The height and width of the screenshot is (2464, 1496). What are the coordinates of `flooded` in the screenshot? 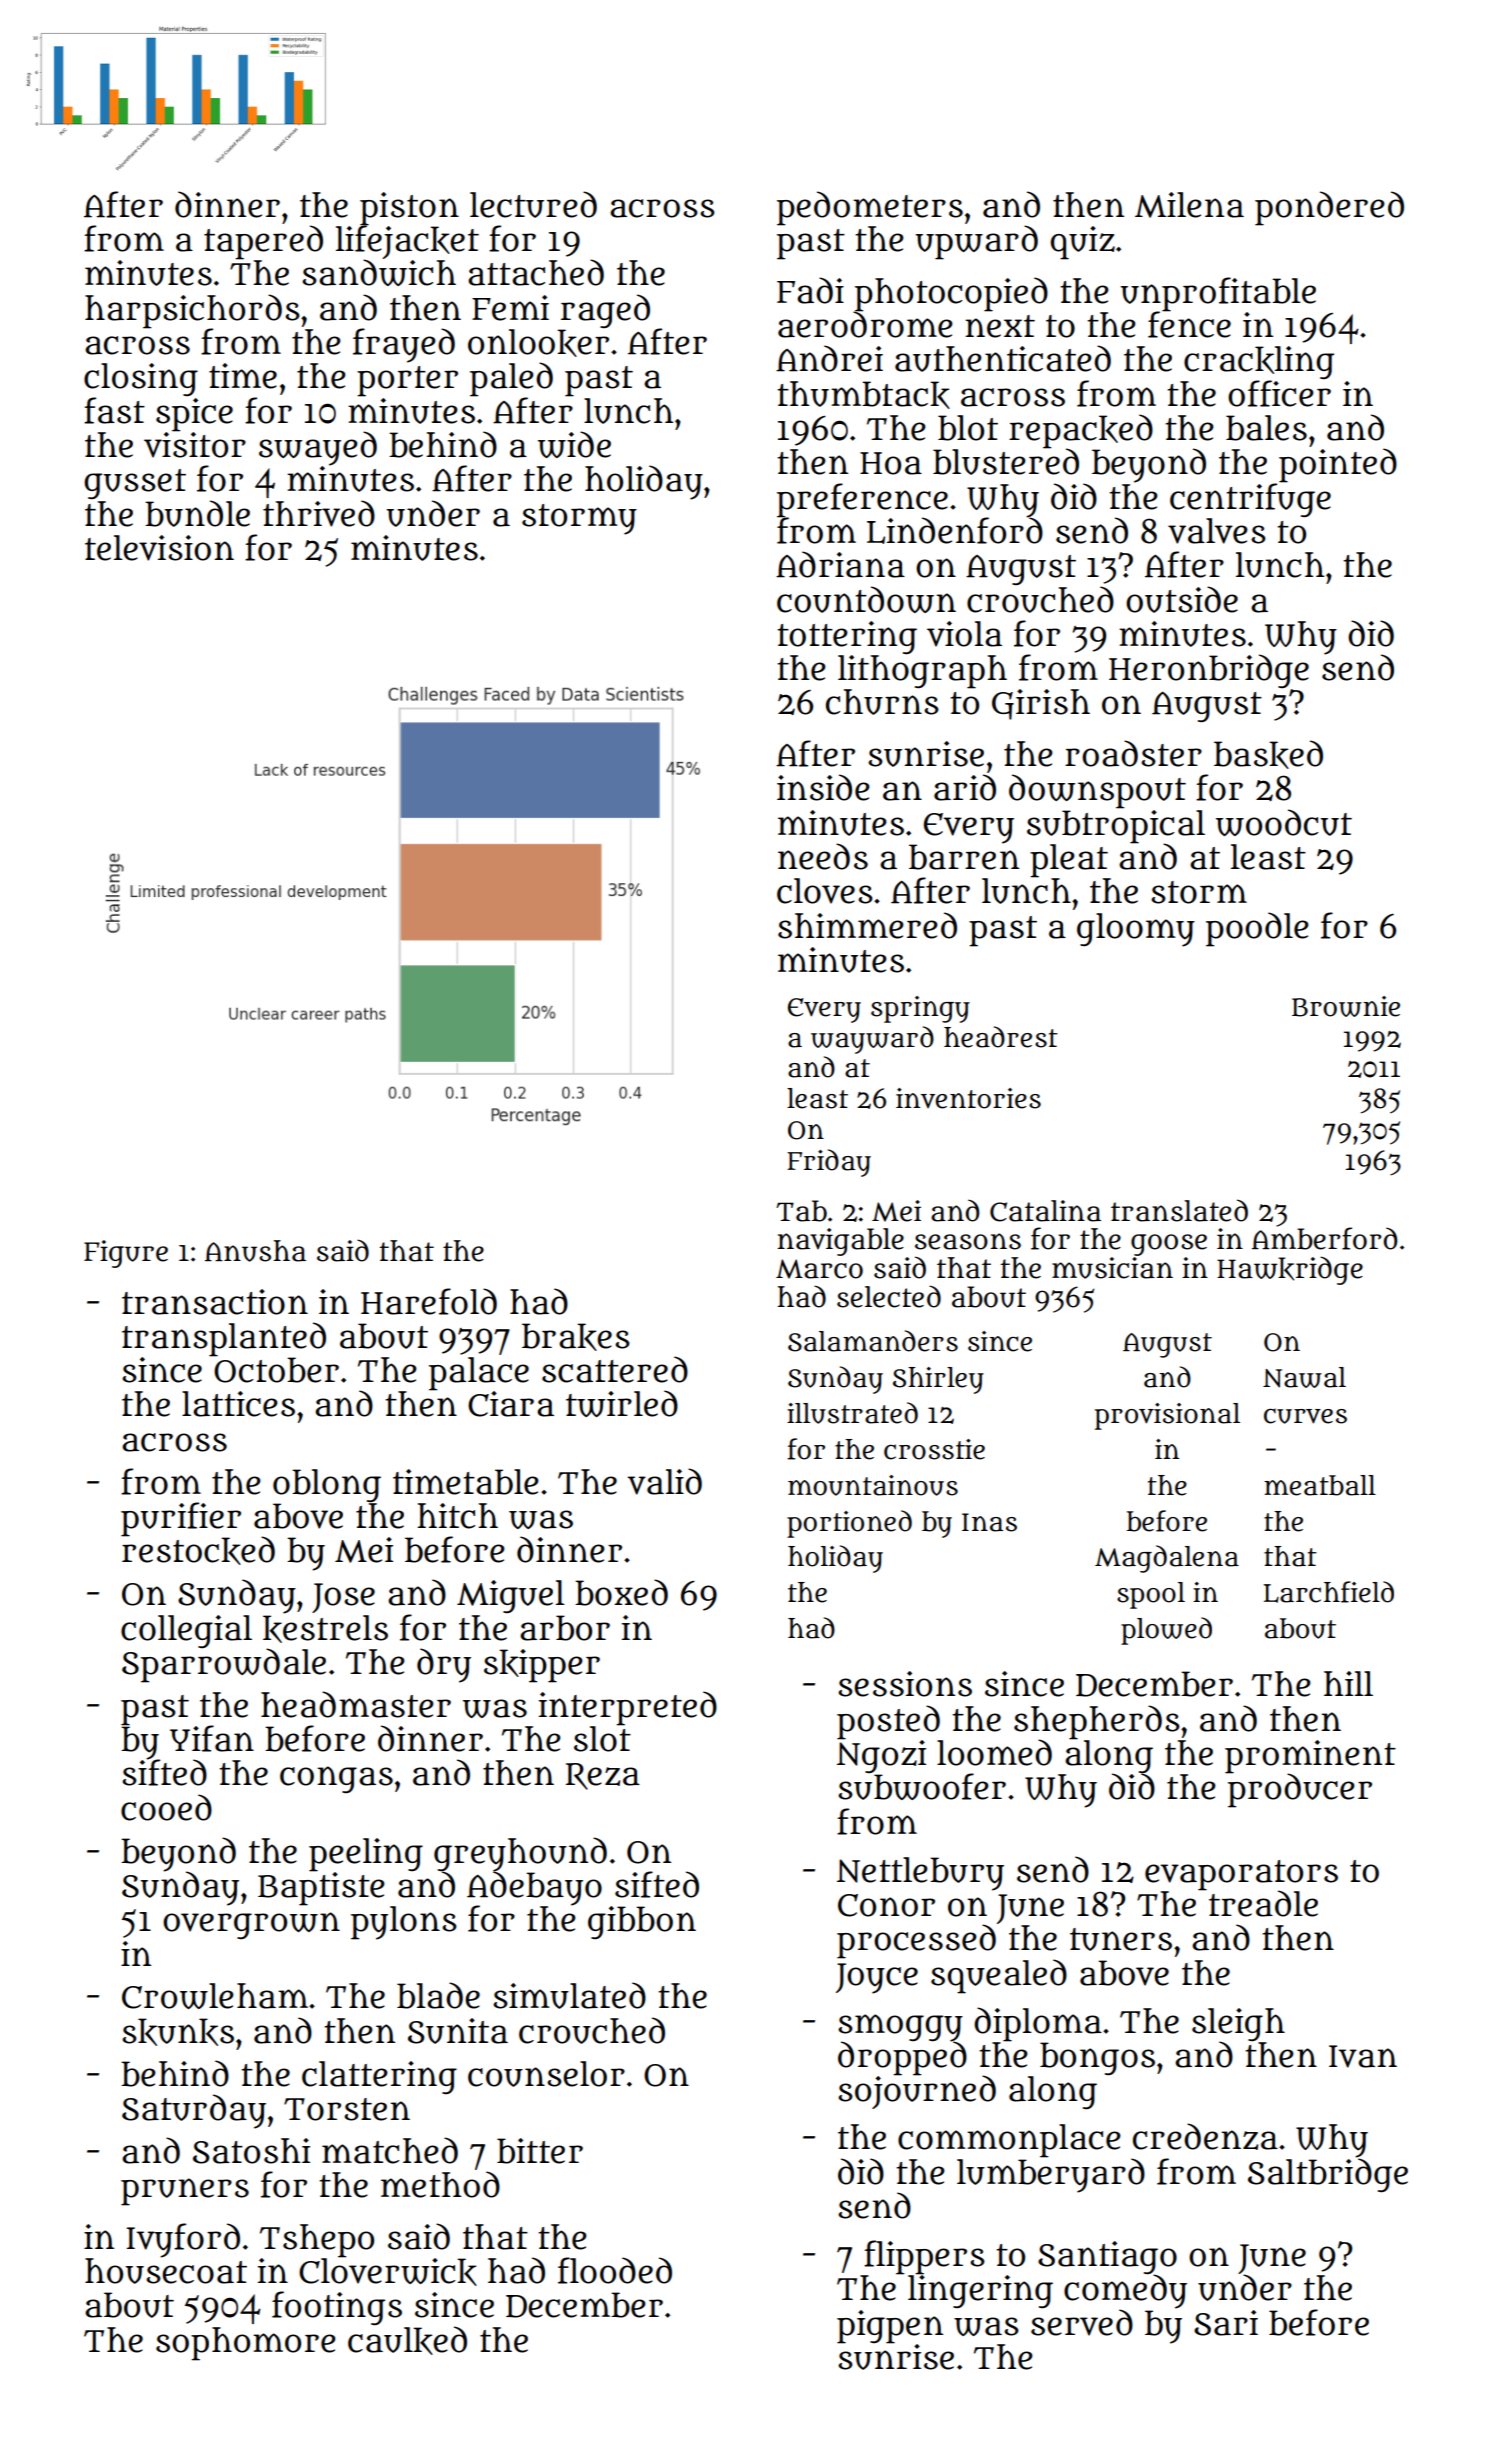 It's located at (615, 2270).
